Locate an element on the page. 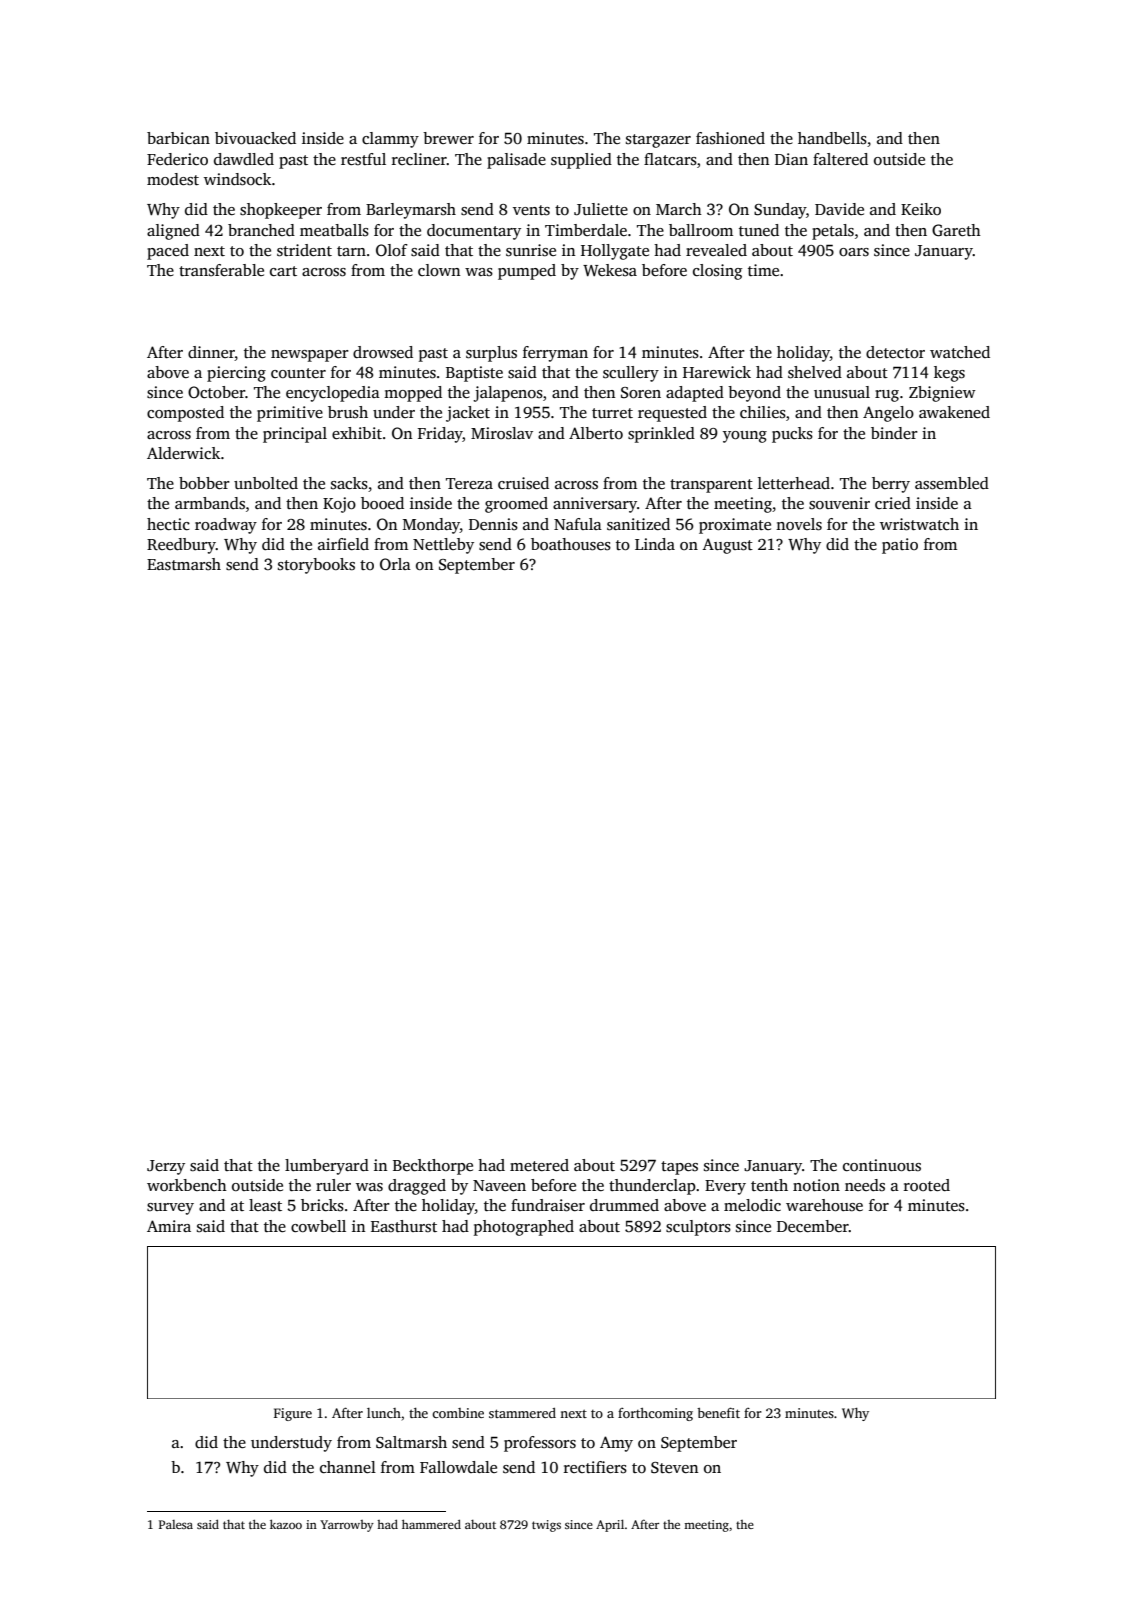 Image resolution: width=1143 pixels, height=1617 pixels. lunch is located at coordinates (384, 1413).
